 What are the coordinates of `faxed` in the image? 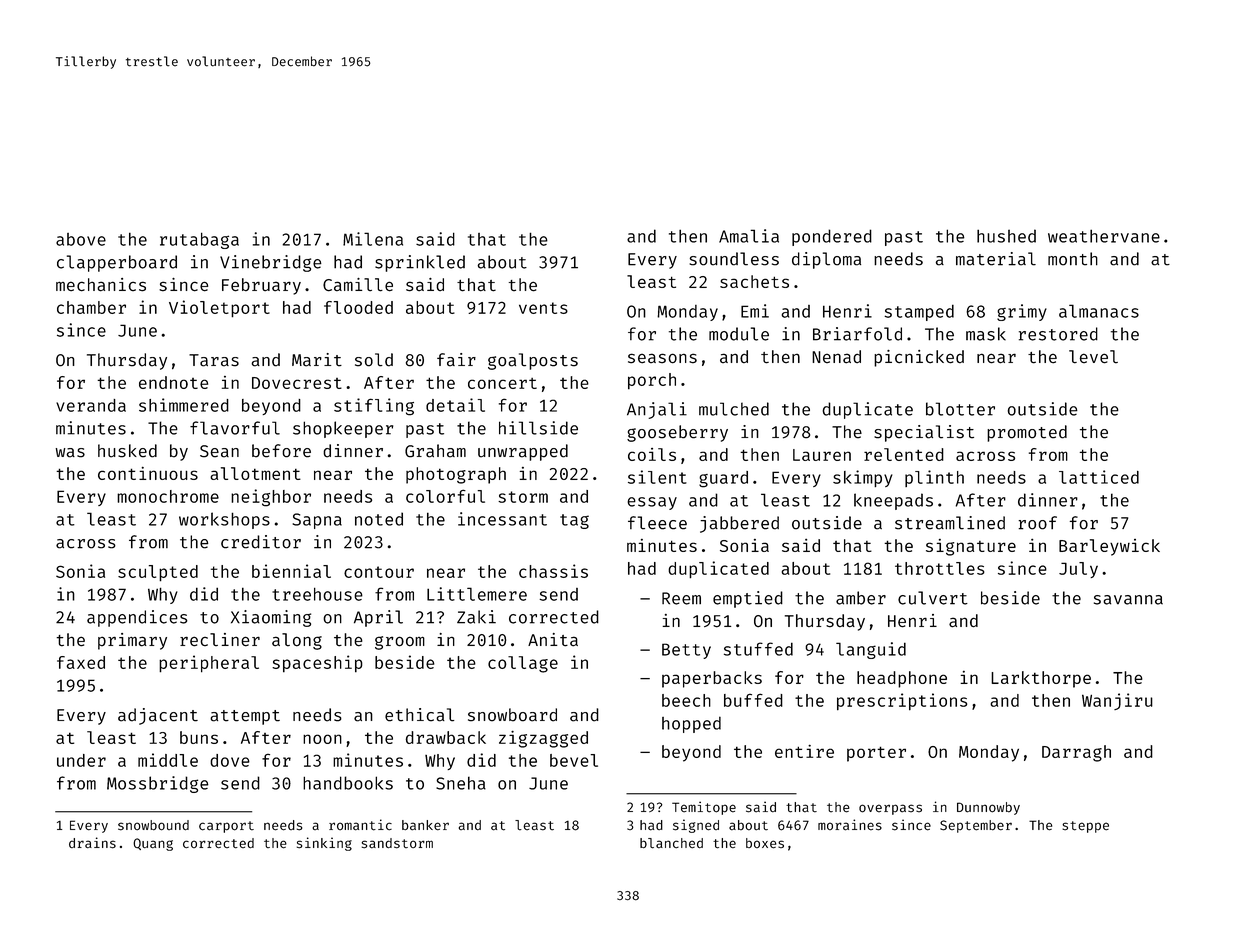 It's located at (81, 662).
